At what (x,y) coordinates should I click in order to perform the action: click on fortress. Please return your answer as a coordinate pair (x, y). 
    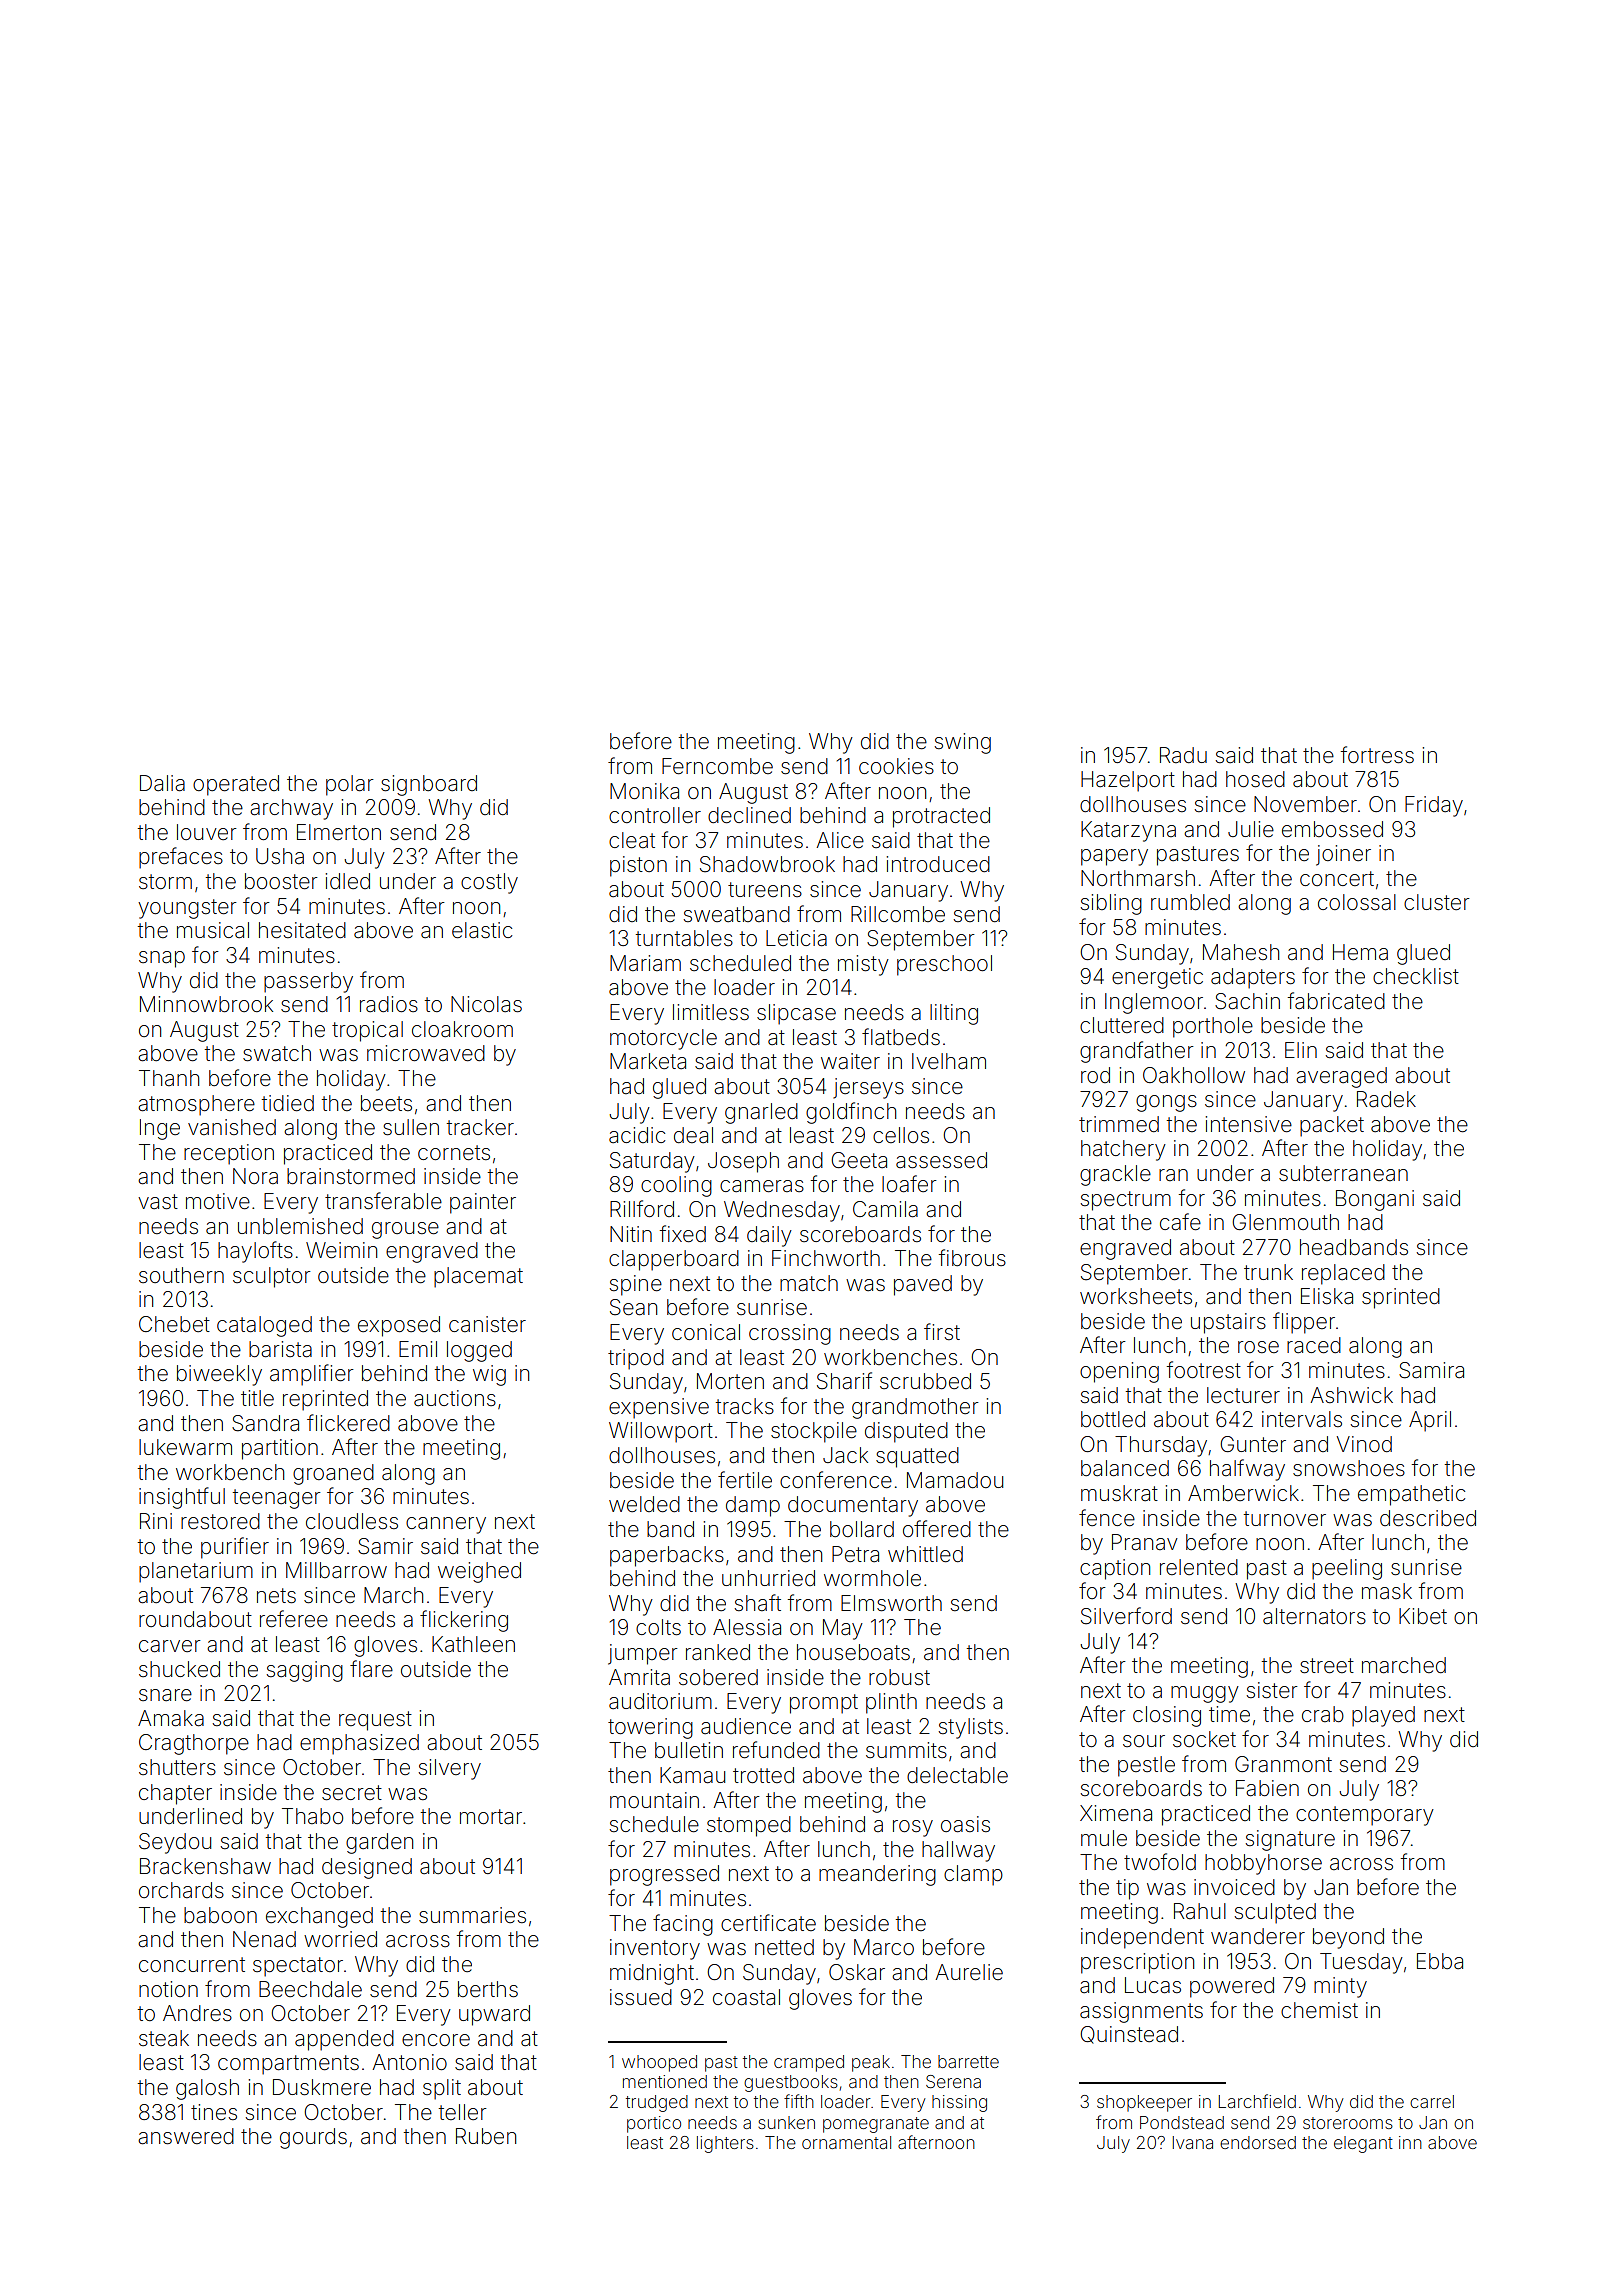
    Looking at the image, I should click on (1377, 755).
